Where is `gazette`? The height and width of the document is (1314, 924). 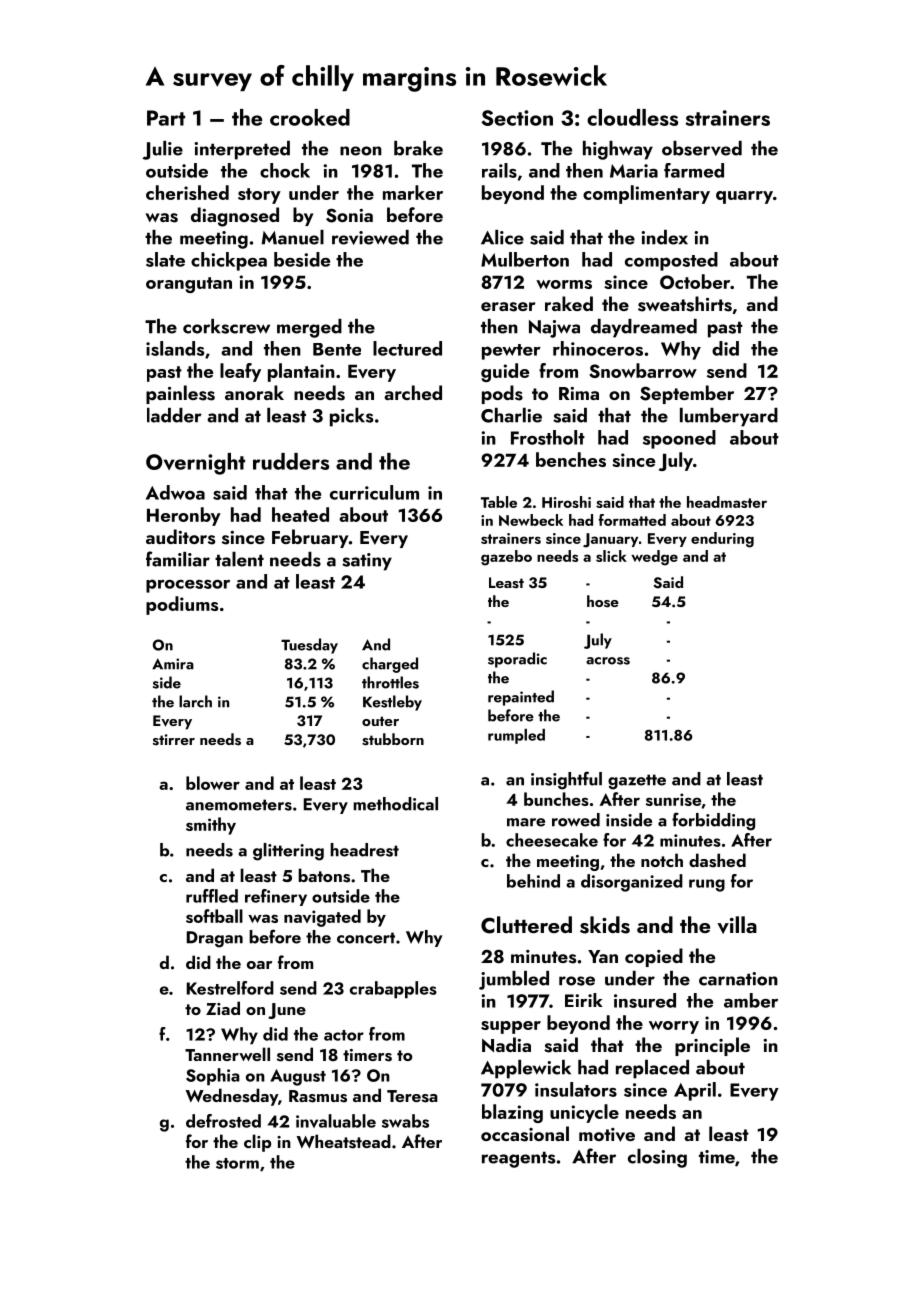
gazette is located at coordinates (637, 782).
